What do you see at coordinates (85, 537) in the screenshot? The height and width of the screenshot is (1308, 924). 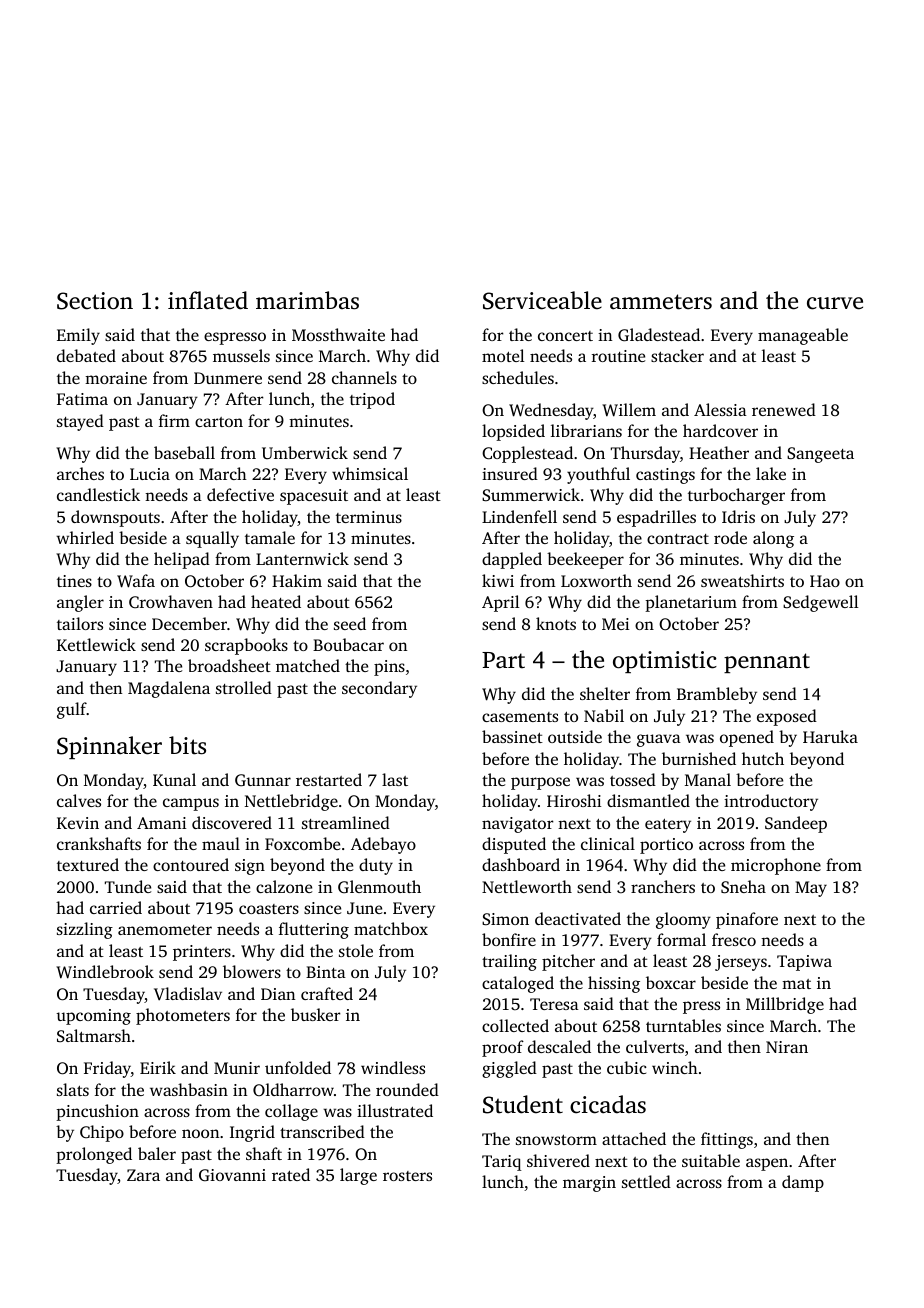 I see `whirled` at bounding box center [85, 537].
